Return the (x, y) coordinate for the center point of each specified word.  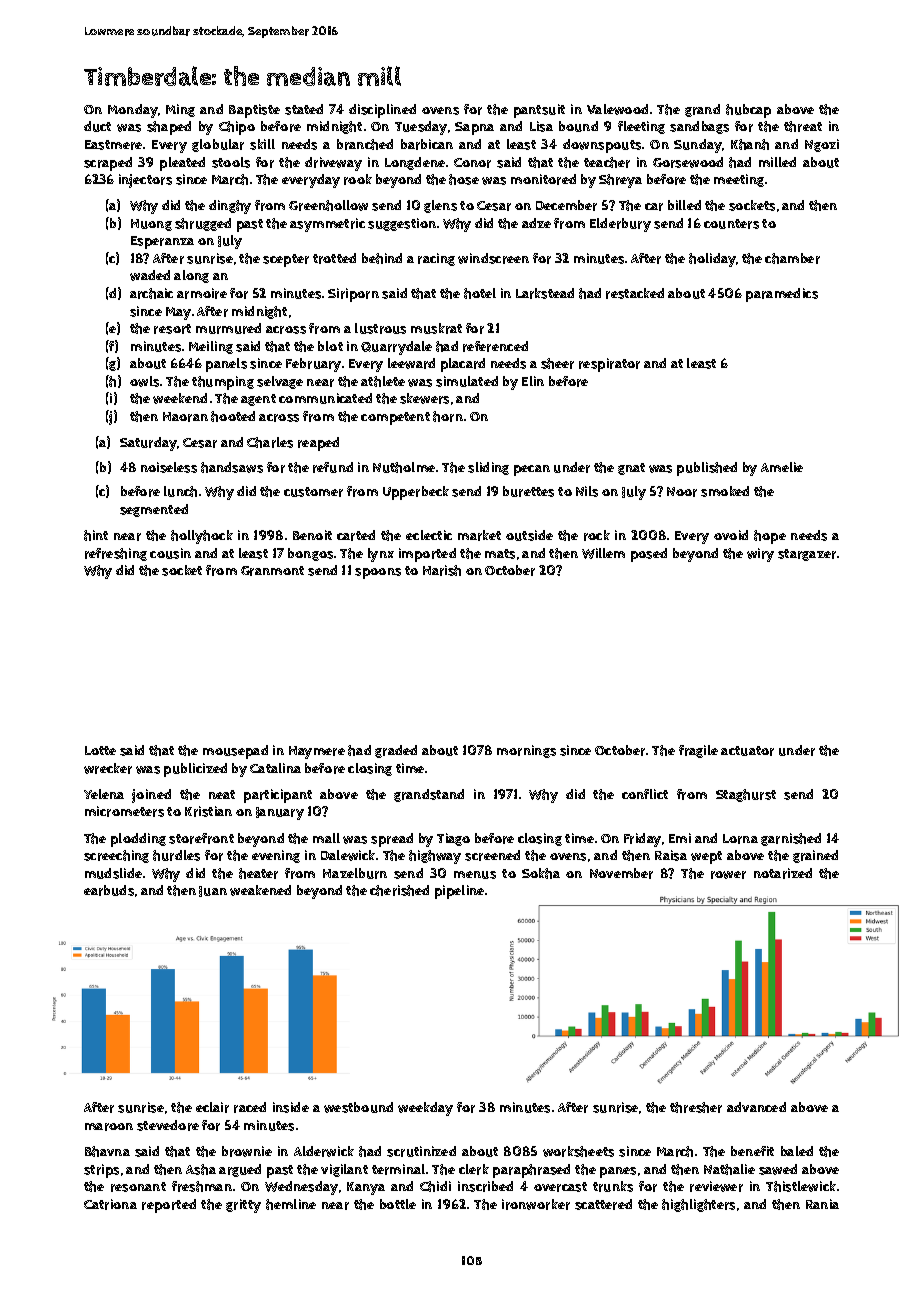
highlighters (698, 1205)
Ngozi (822, 145)
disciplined (382, 111)
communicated (325, 398)
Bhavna (107, 1151)
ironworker (536, 1204)
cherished (399, 890)
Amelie (782, 467)
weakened (260, 890)
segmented (154, 510)
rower (728, 875)
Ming (180, 110)
